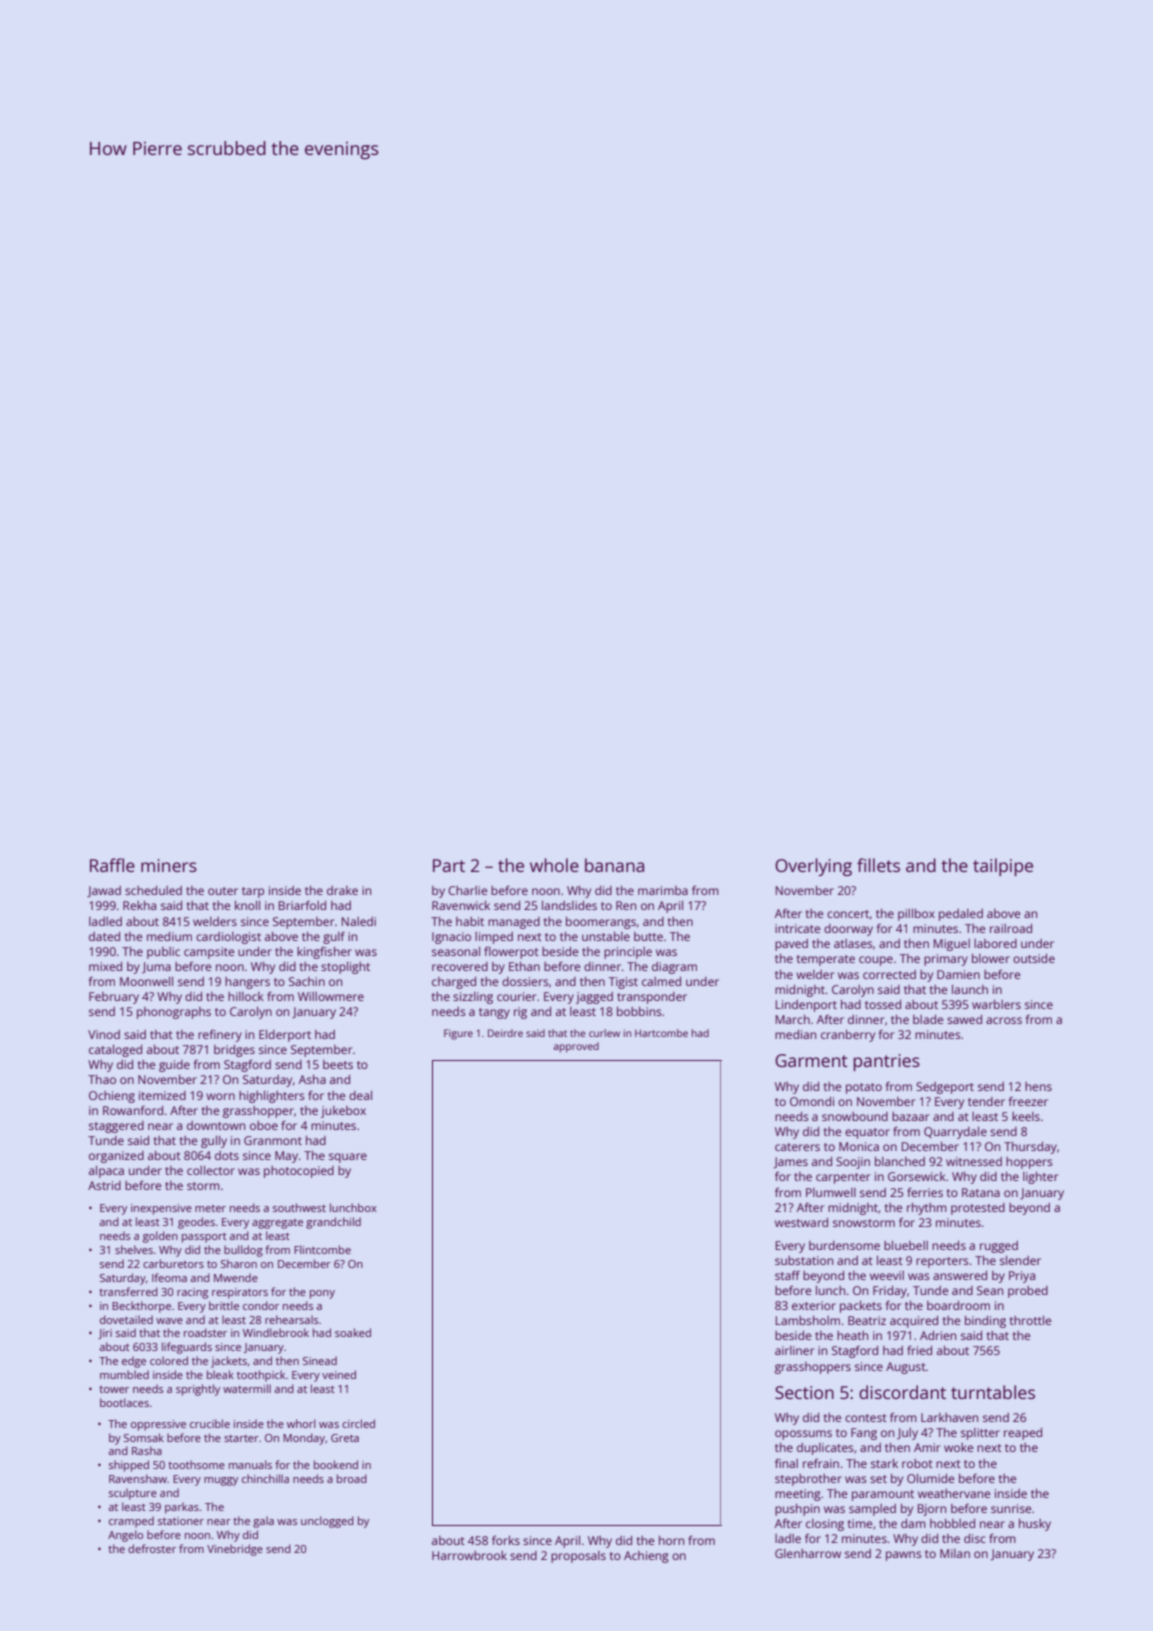 Image resolution: width=1153 pixels, height=1631 pixels. I want to click on marimba, so click(663, 890).
